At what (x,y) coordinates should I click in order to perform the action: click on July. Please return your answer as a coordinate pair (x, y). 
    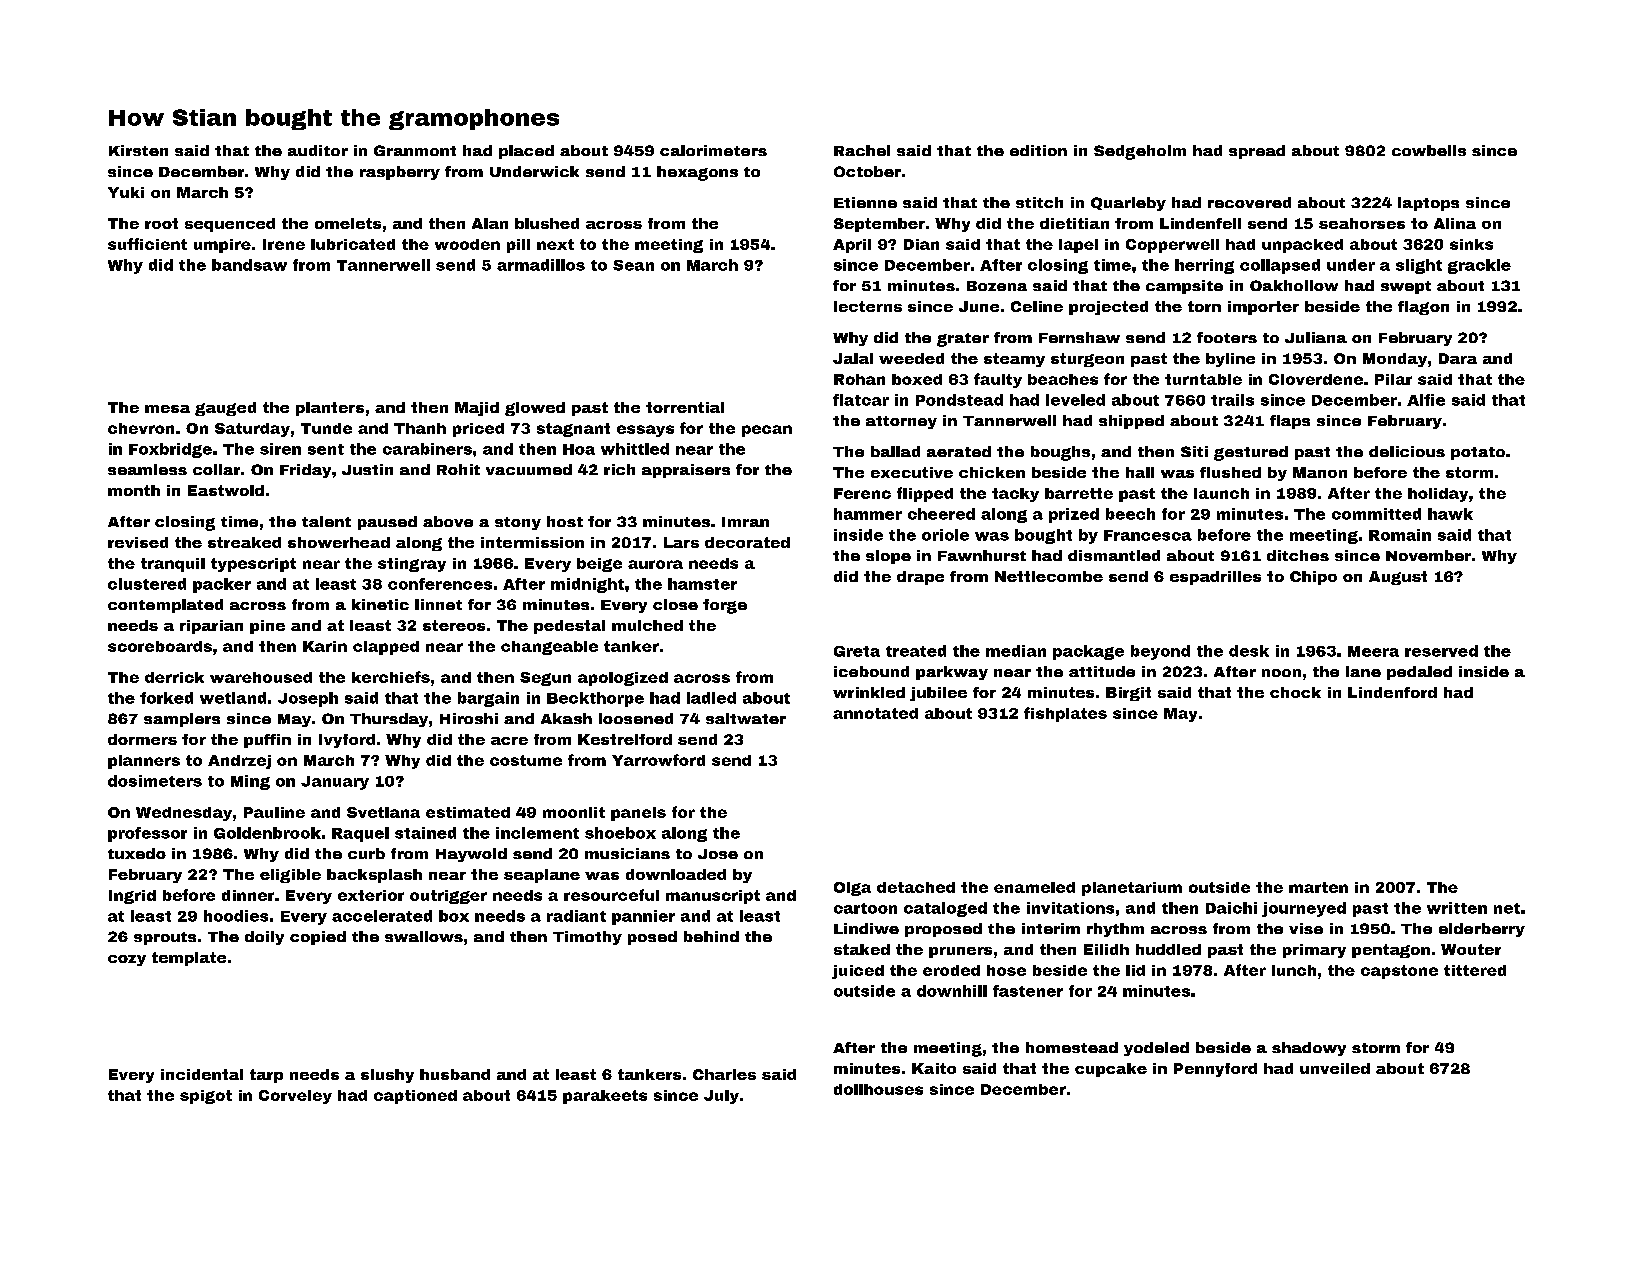
    Looking at the image, I should click on (721, 1097).
